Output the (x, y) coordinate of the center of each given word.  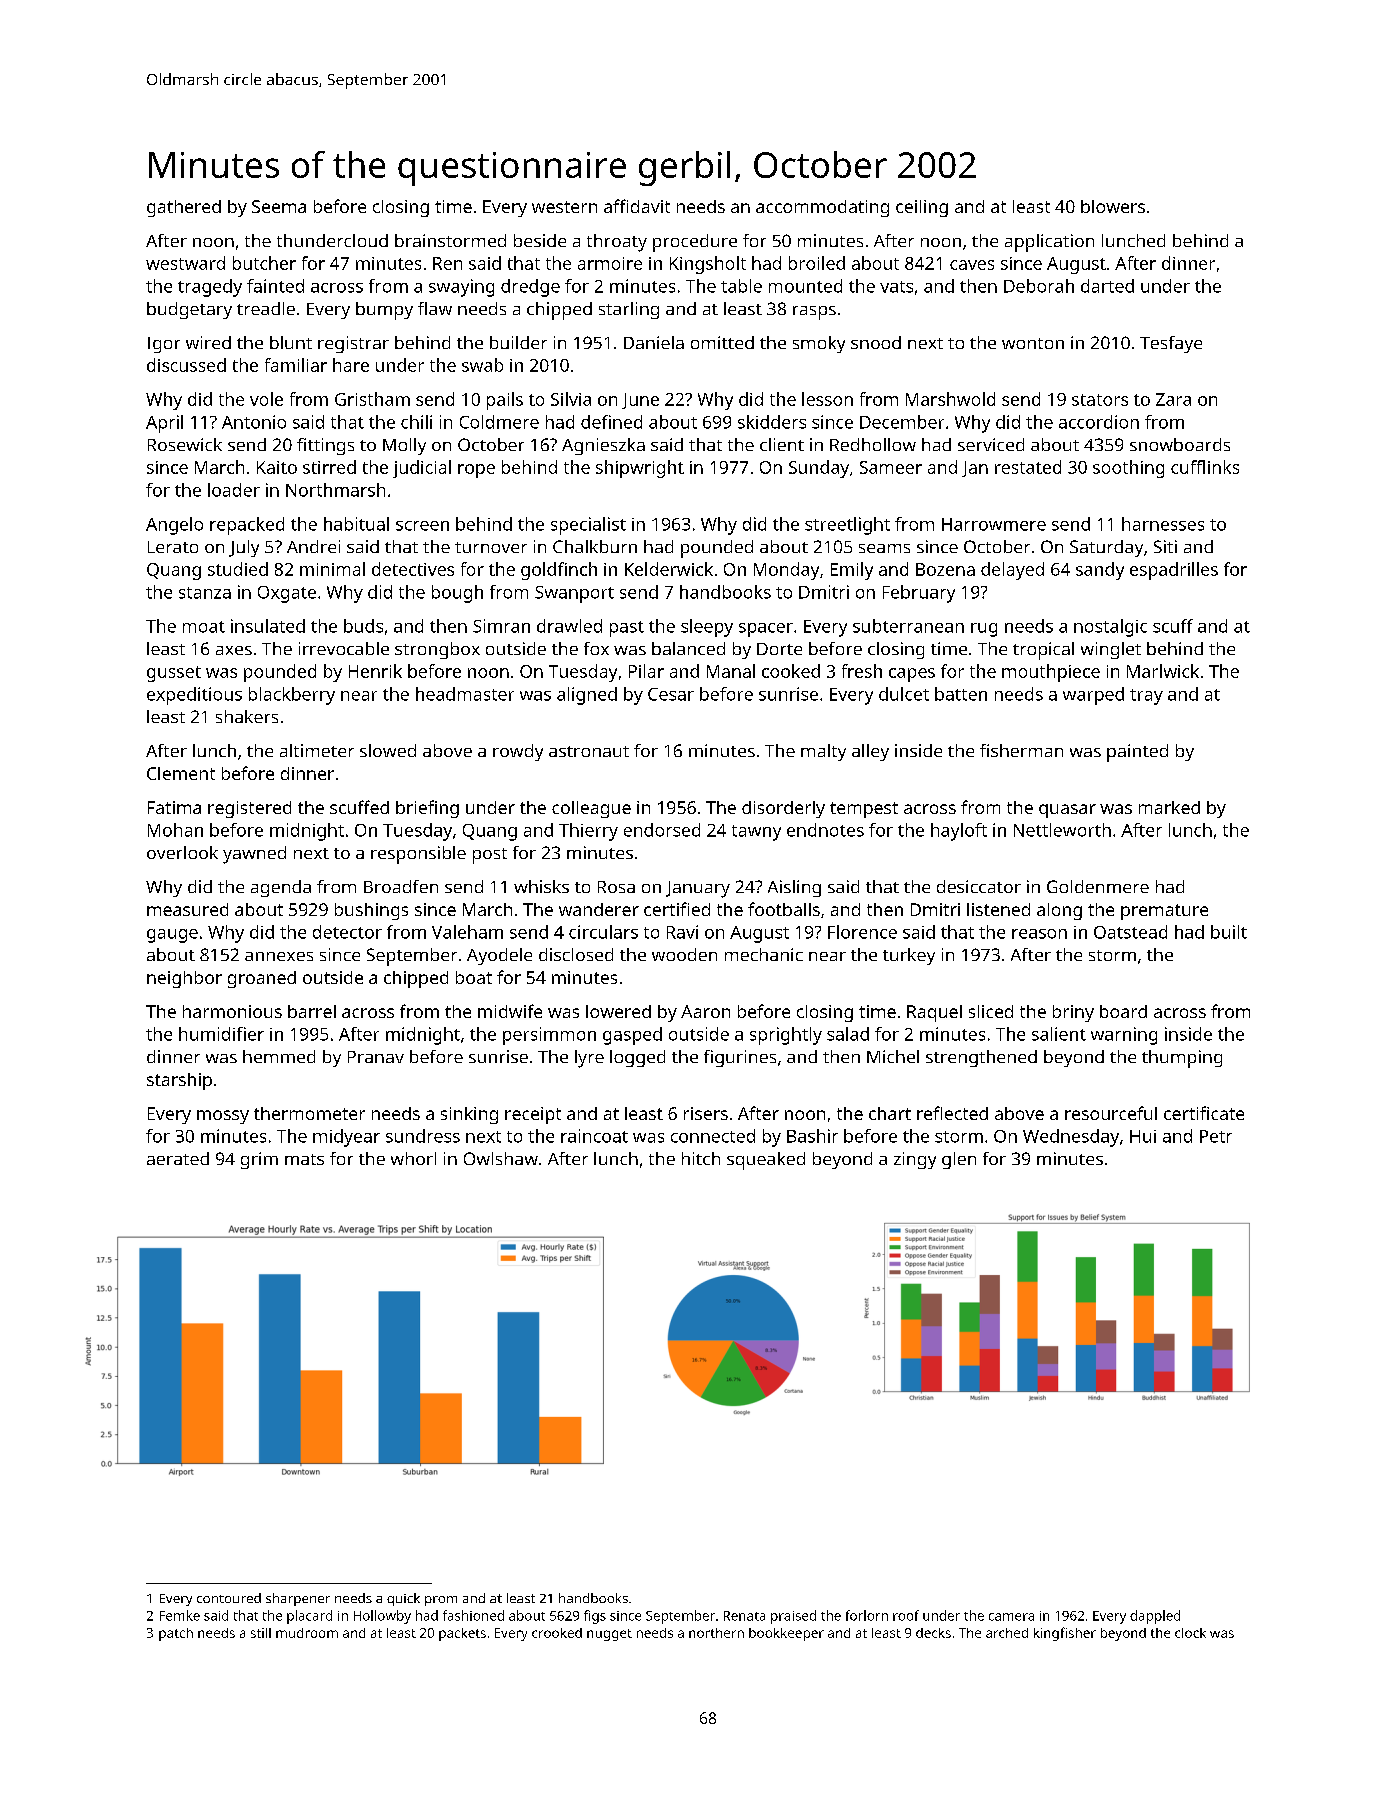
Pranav (376, 1057)
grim (259, 1160)
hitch (701, 1158)
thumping (1182, 1059)
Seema (279, 206)
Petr (1216, 1136)
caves (972, 265)
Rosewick (185, 444)
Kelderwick (669, 569)
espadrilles (1174, 571)
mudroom (307, 1633)
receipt (533, 1115)
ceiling (922, 208)
